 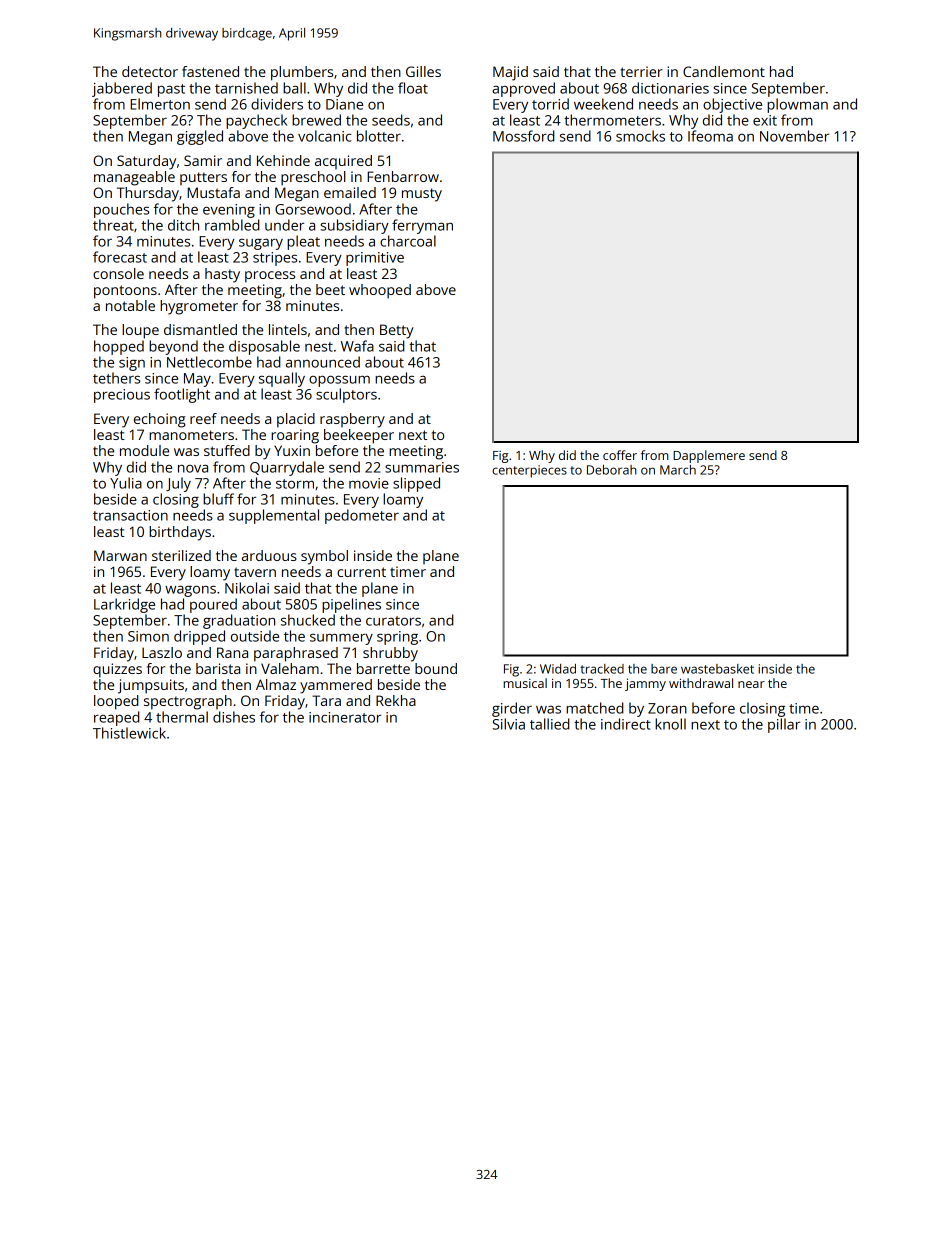 What do you see at coordinates (151, 686) in the screenshot?
I see `jumpsuits` at bounding box center [151, 686].
